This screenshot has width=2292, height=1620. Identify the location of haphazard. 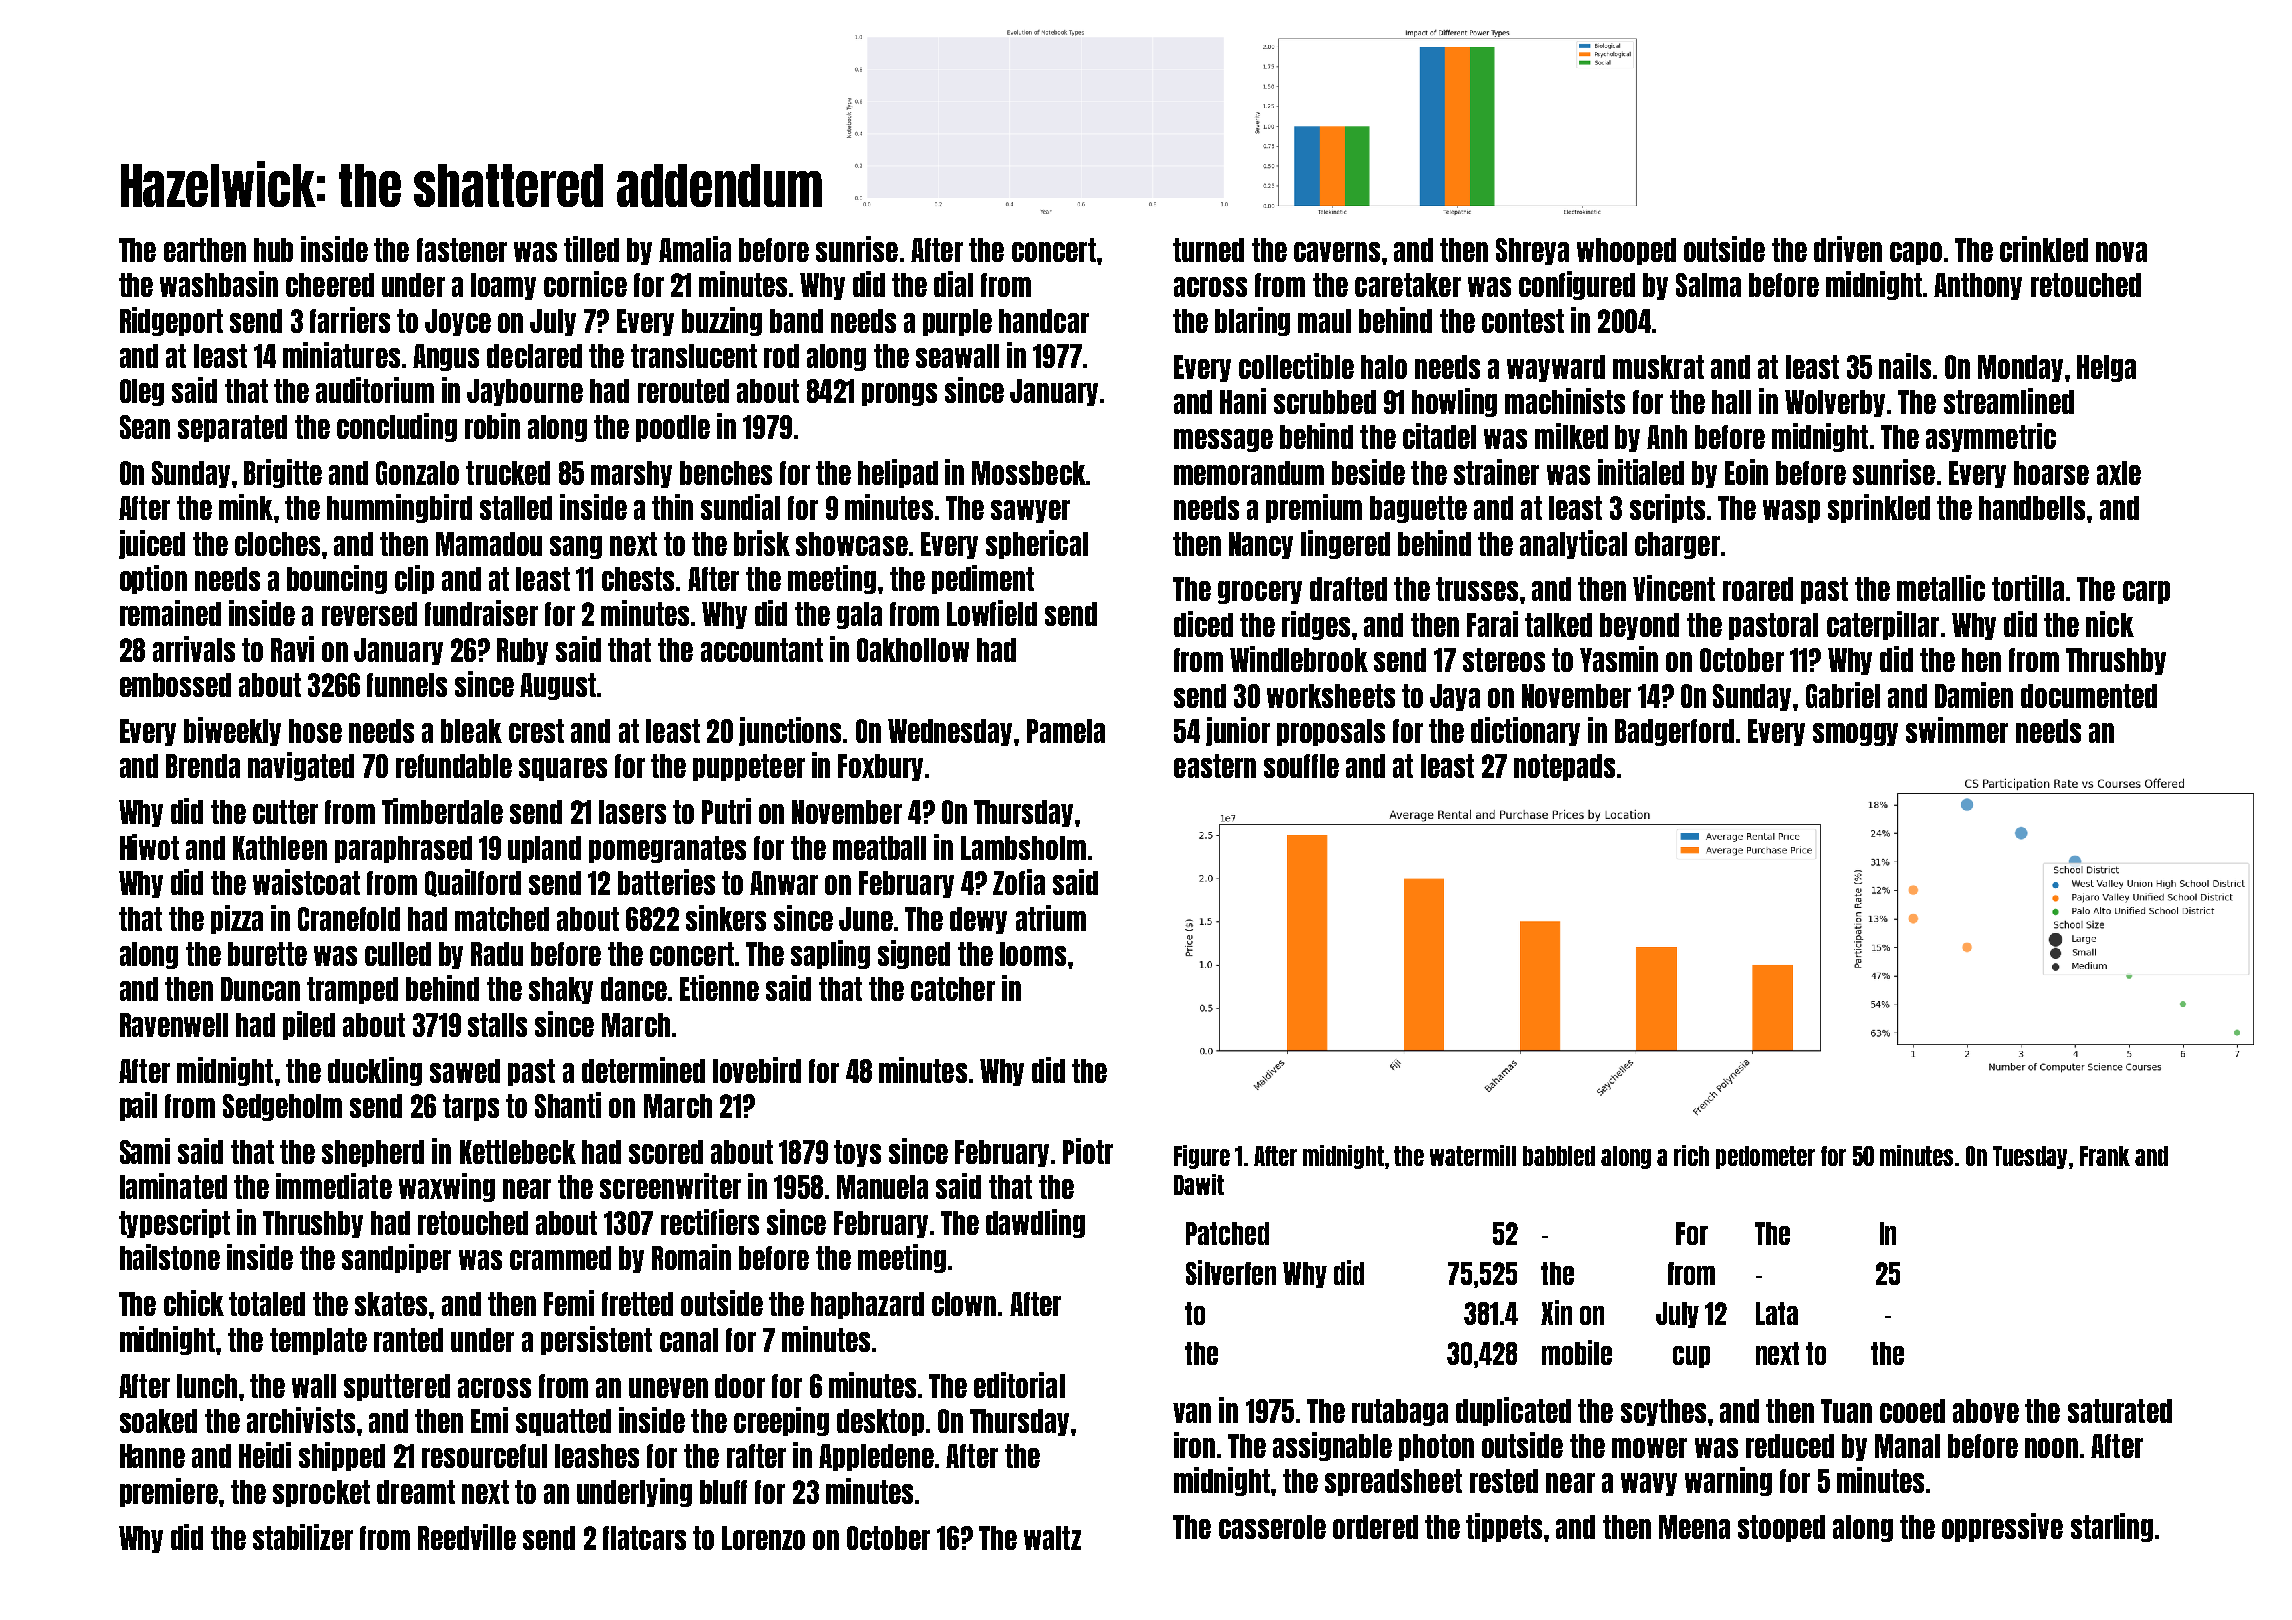
(867, 1305).
